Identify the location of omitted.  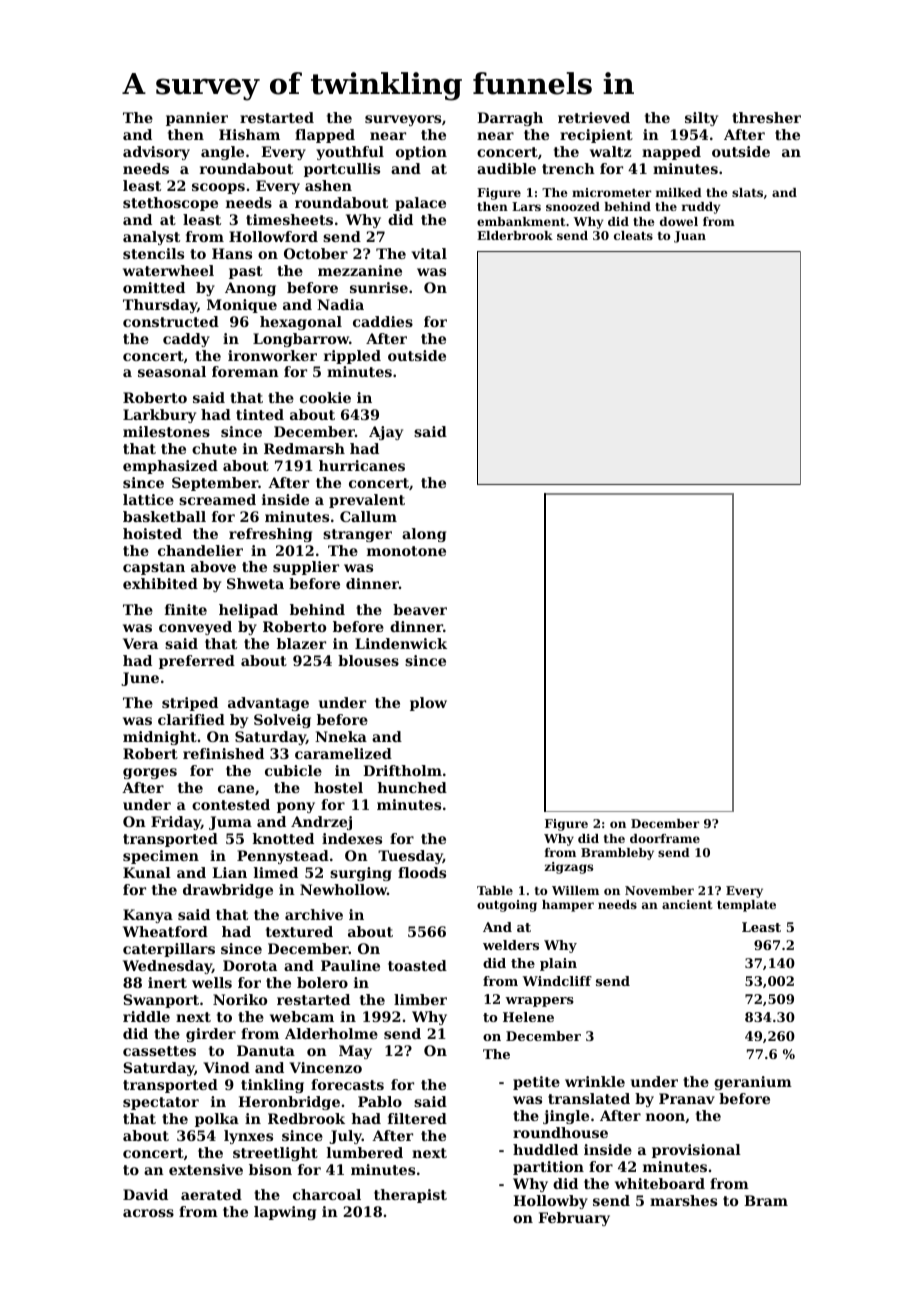
(154, 287).
